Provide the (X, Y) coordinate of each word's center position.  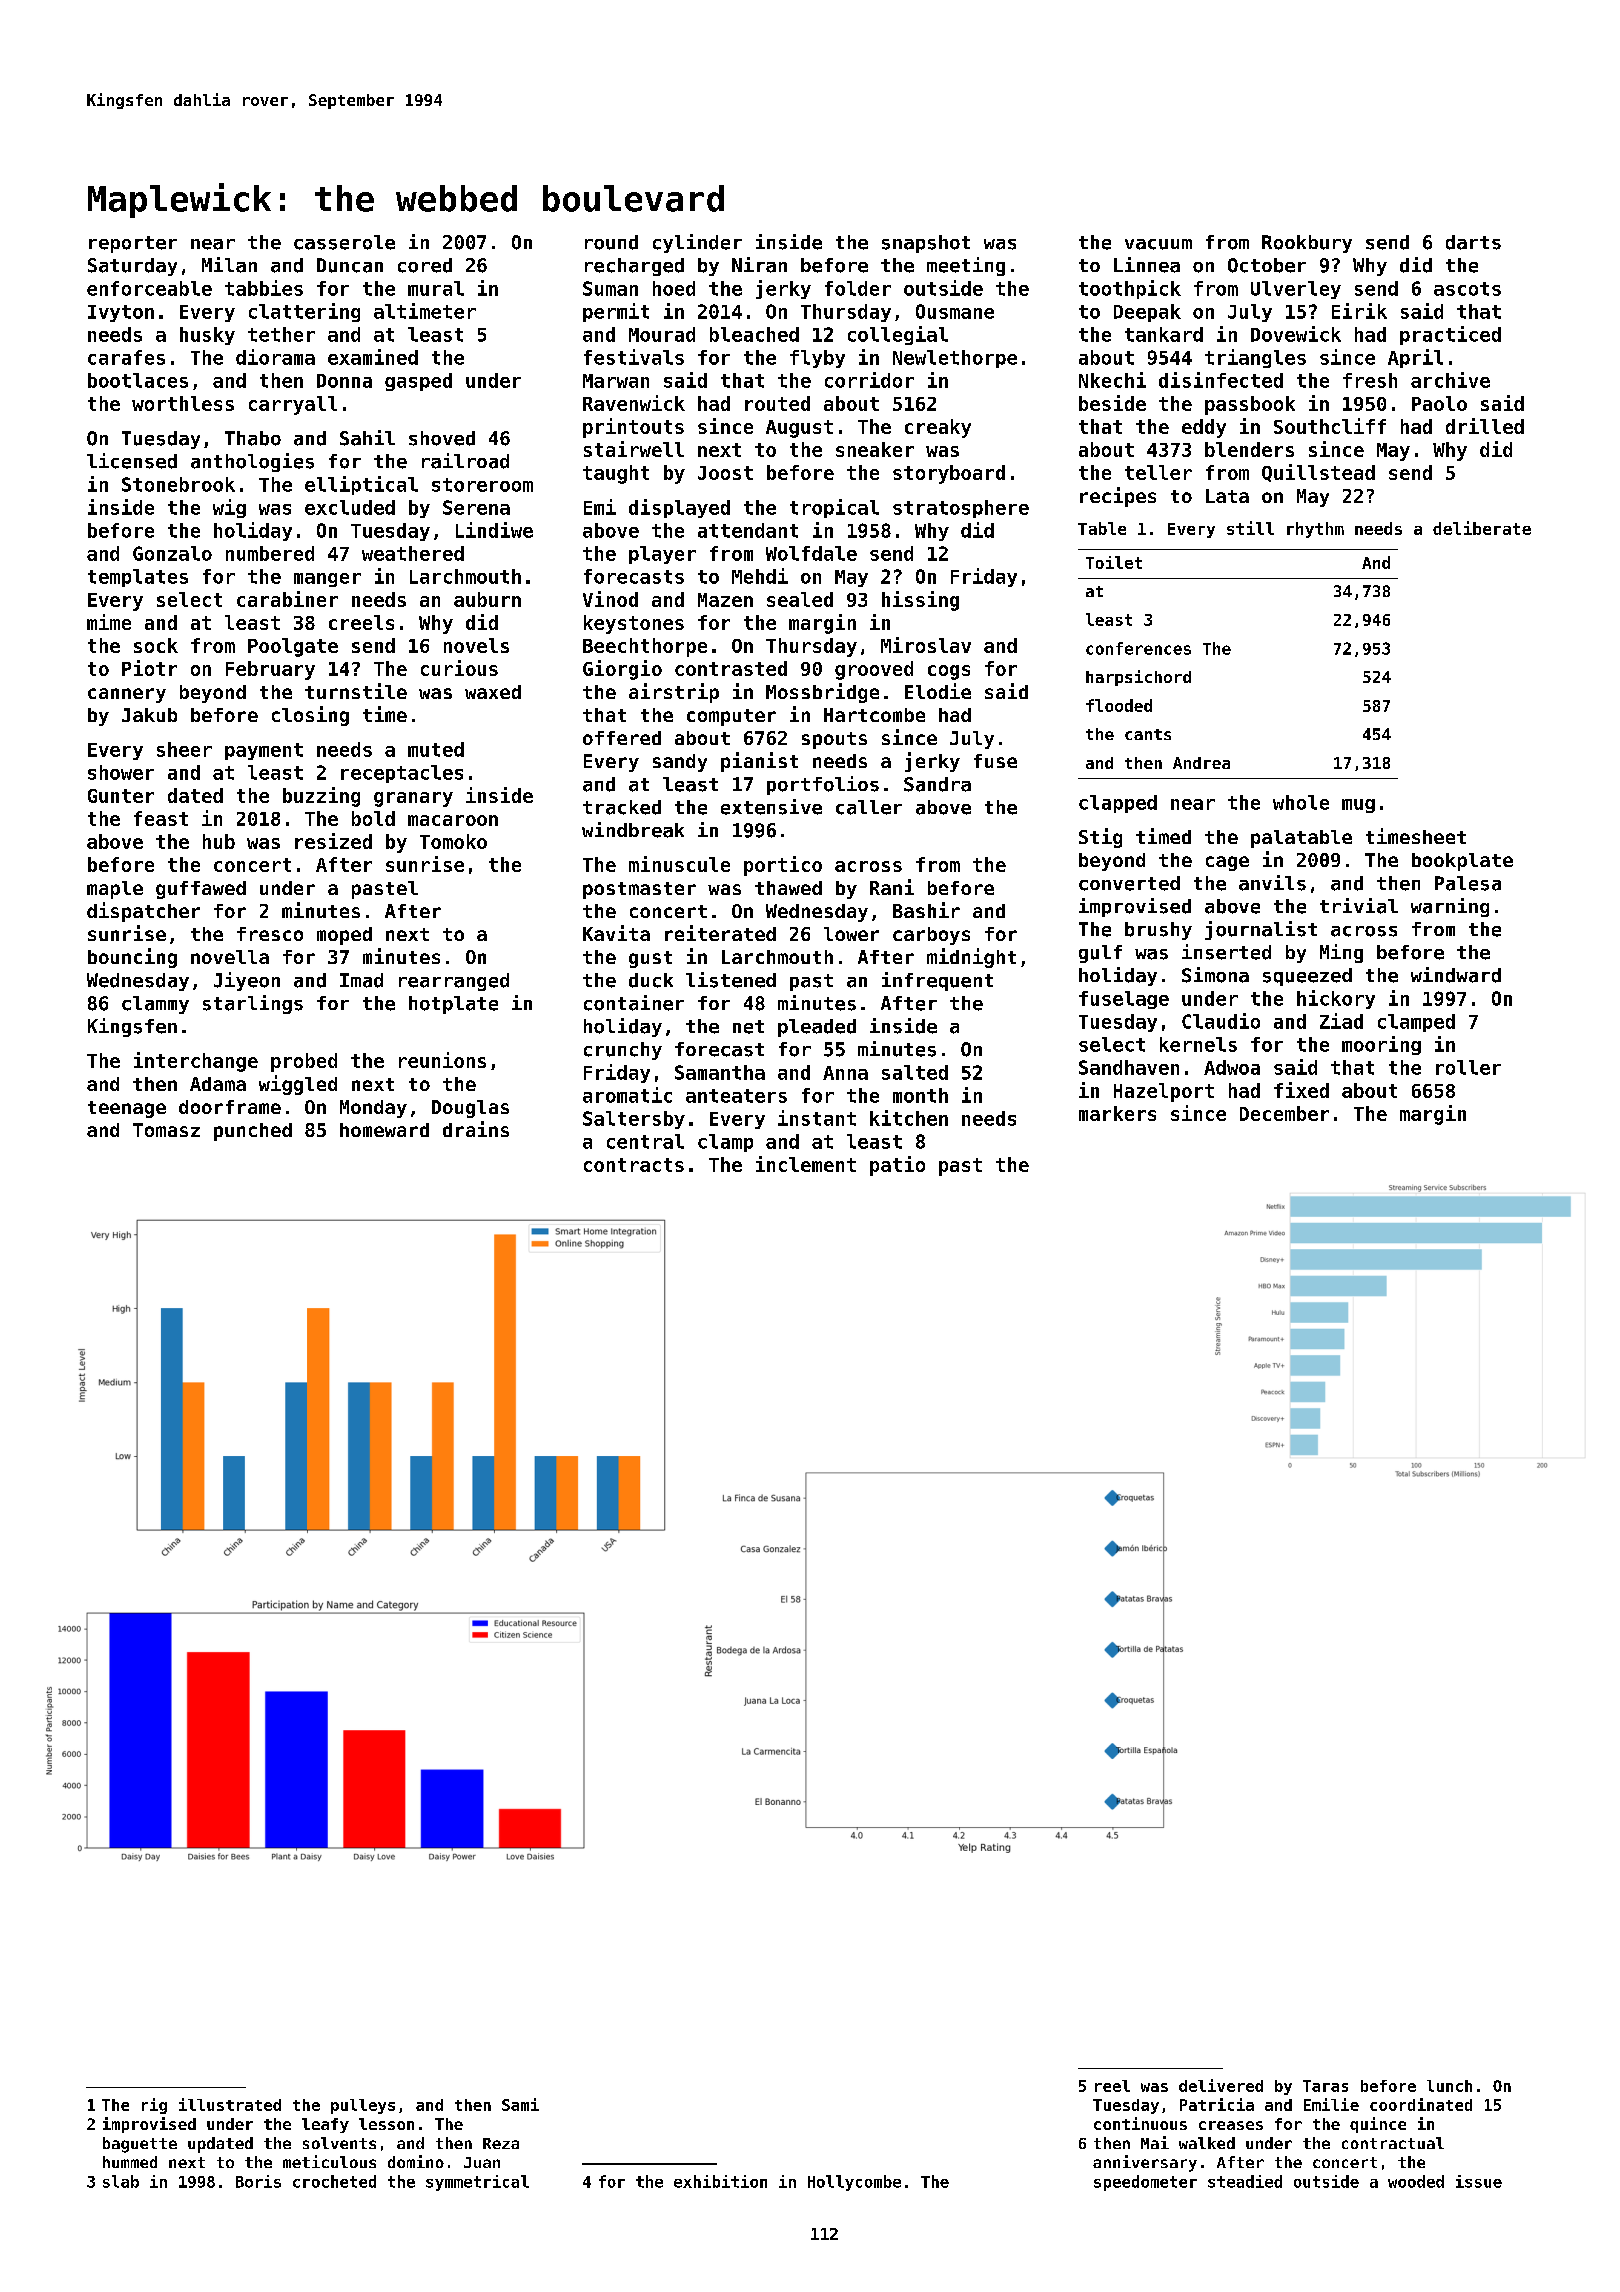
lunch (1449, 2086)
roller (1468, 1067)
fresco (270, 934)
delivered (1221, 2085)
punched (253, 1132)
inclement (806, 1164)
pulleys (363, 2106)
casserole (344, 242)
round (611, 242)
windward (1456, 975)
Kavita (616, 933)
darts (1473, 242)
